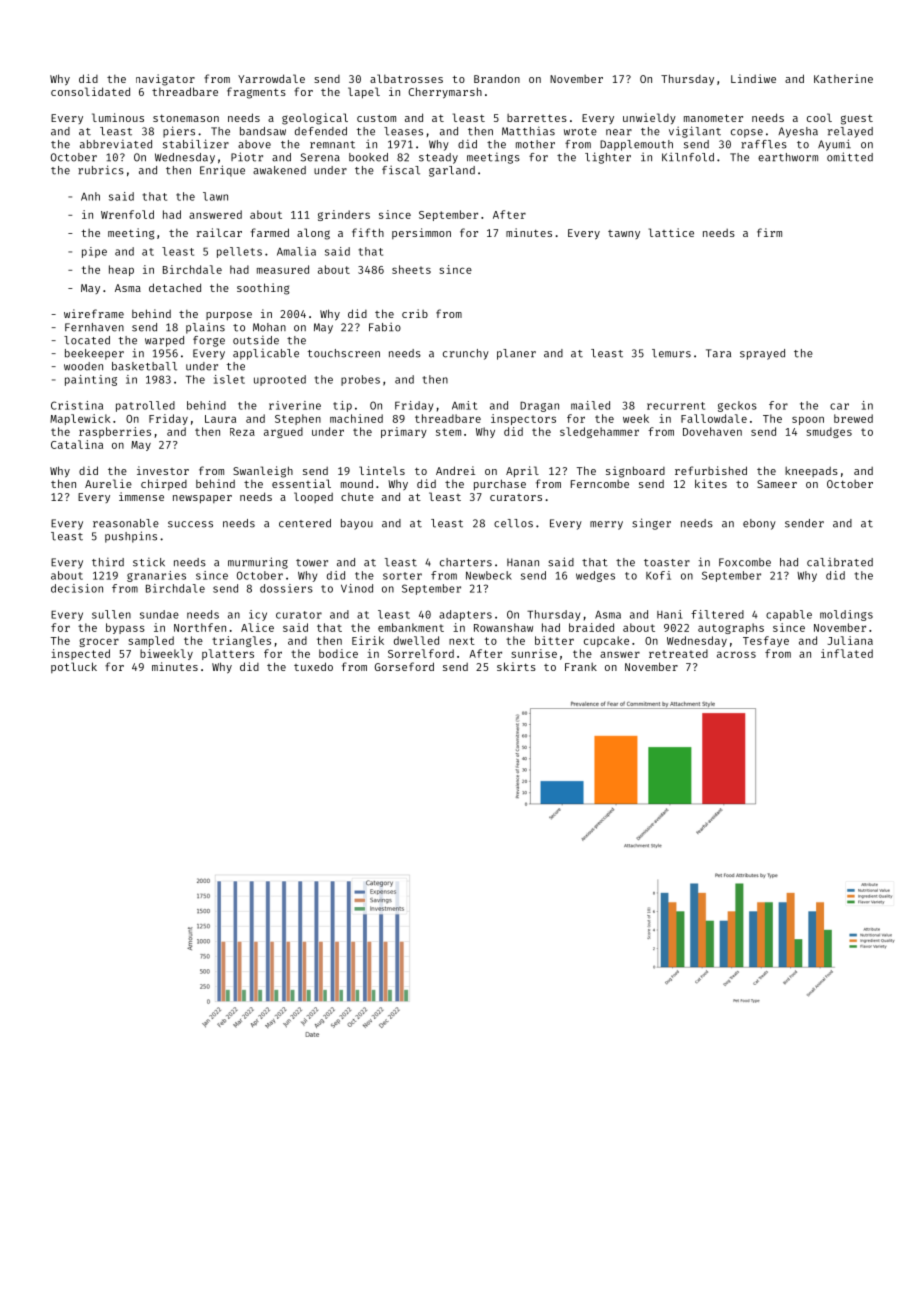 The height and width of the document is (1308, 924). Describe the element at coordinates (164, 341) in the document. I see `warped` at that location.
